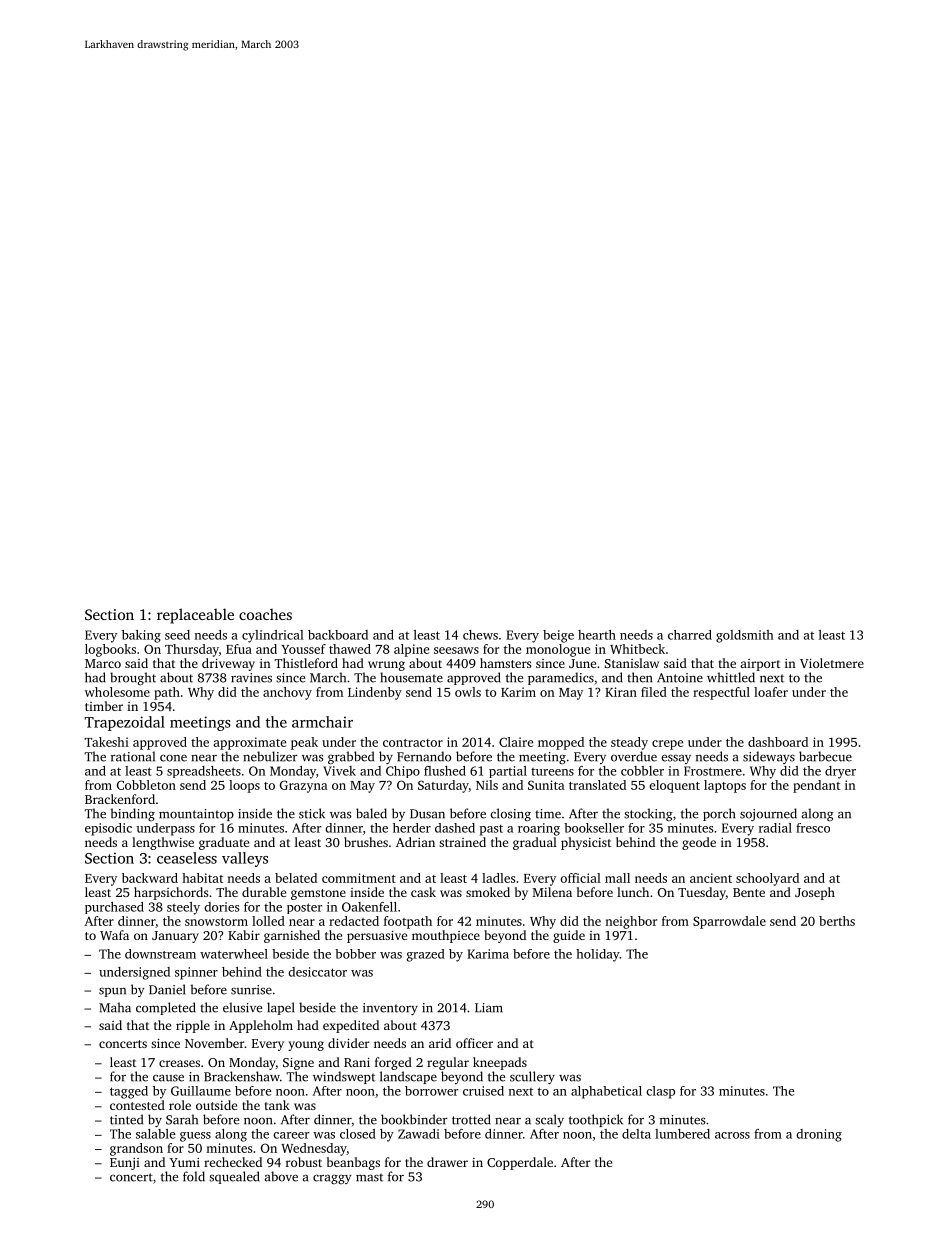 Image resolution: width=952 pixels, height=1233 pixels. Describe the element at coordinates (141, 636) in the screenshot. I see `baking` at that location.
